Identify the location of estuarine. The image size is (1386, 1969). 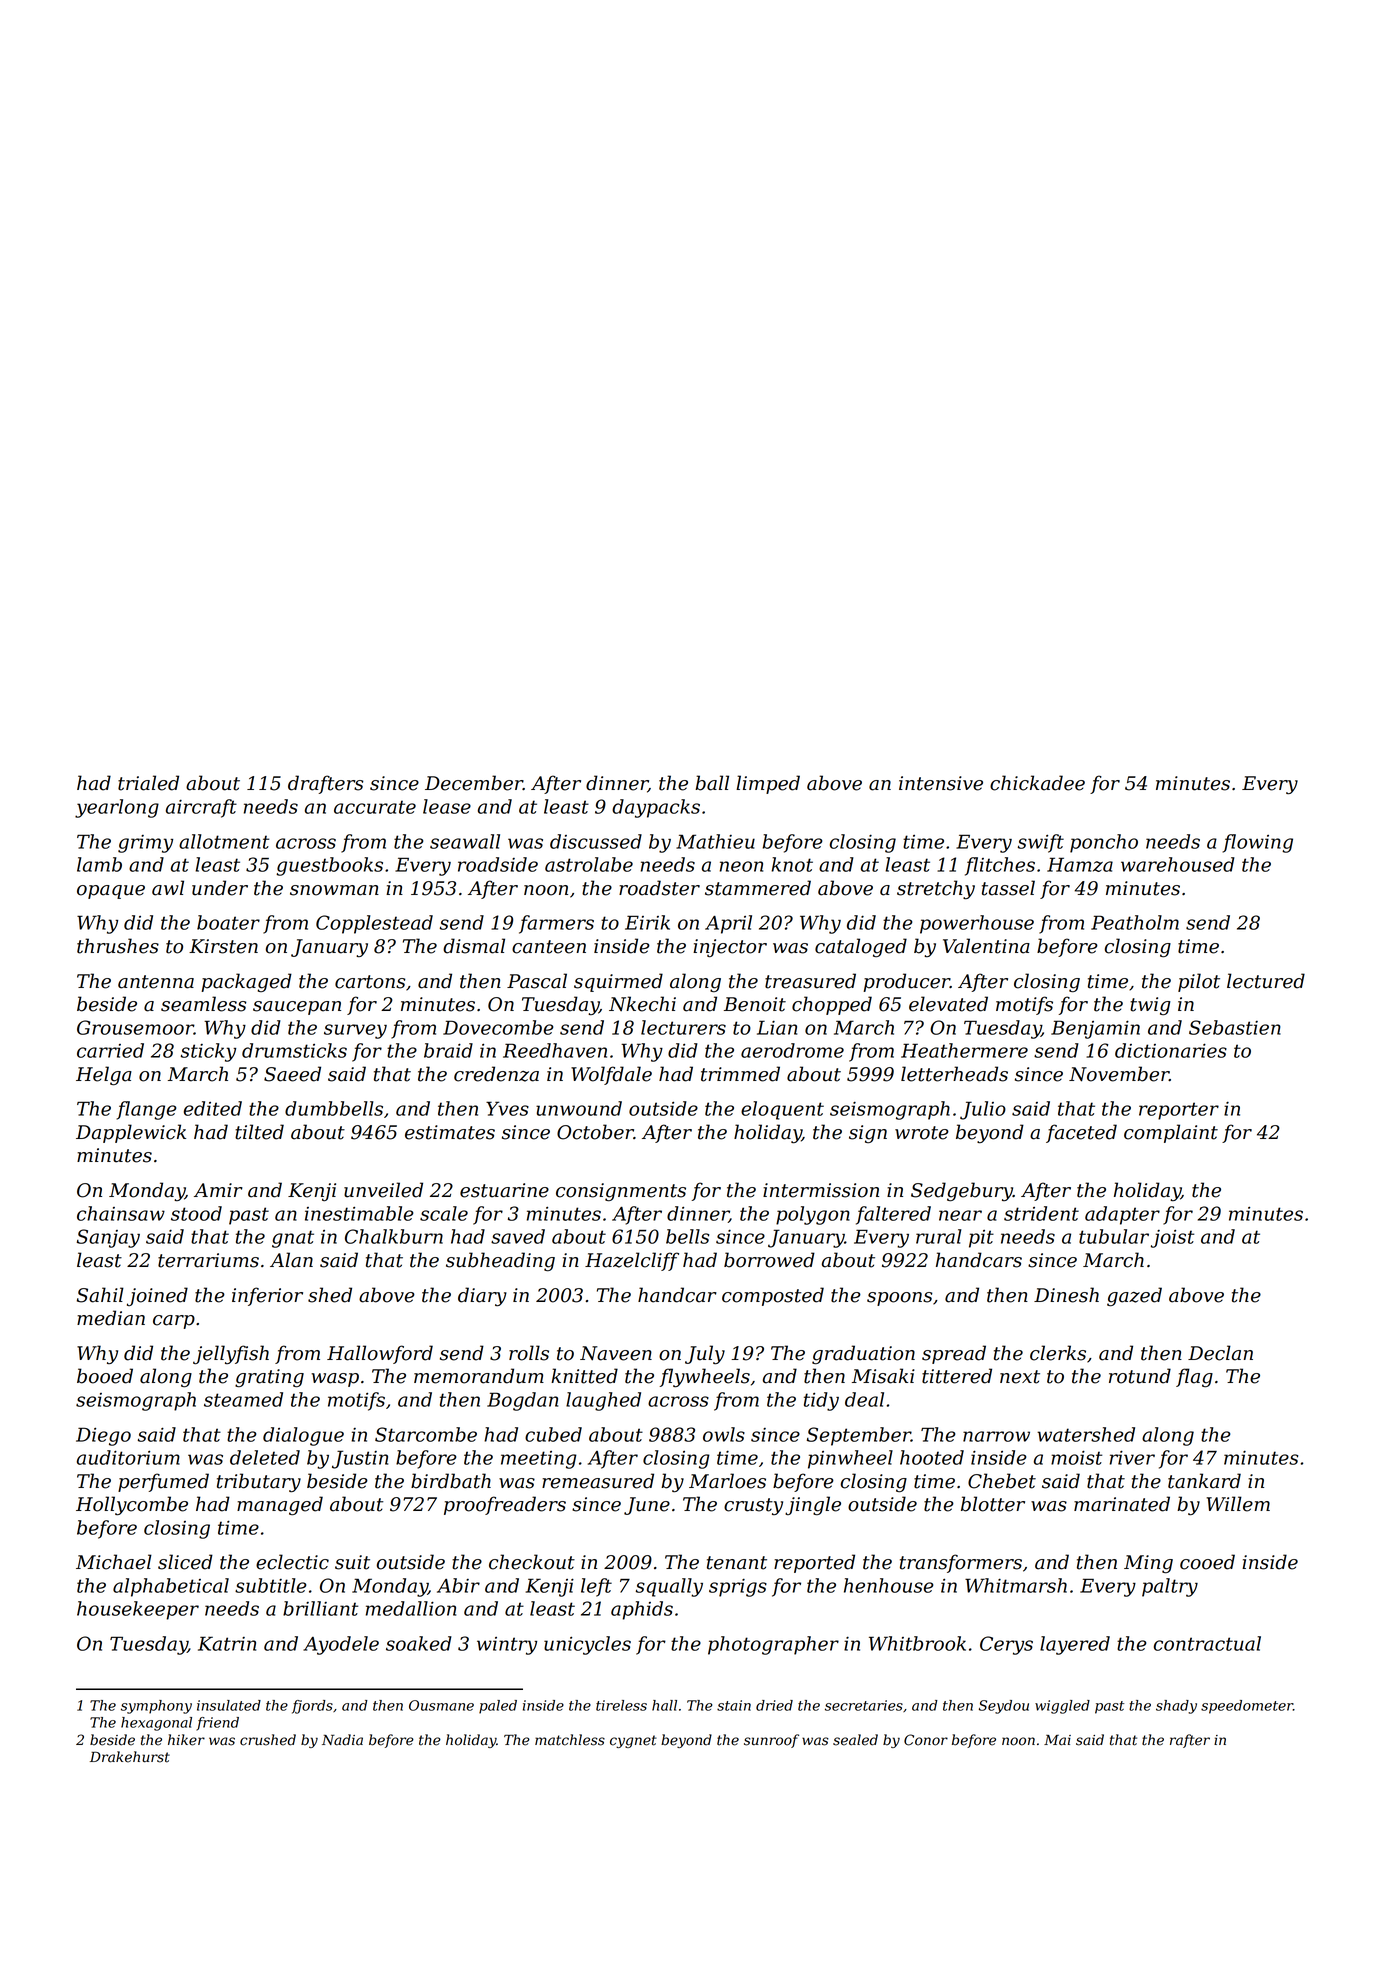
(504, 1190).
